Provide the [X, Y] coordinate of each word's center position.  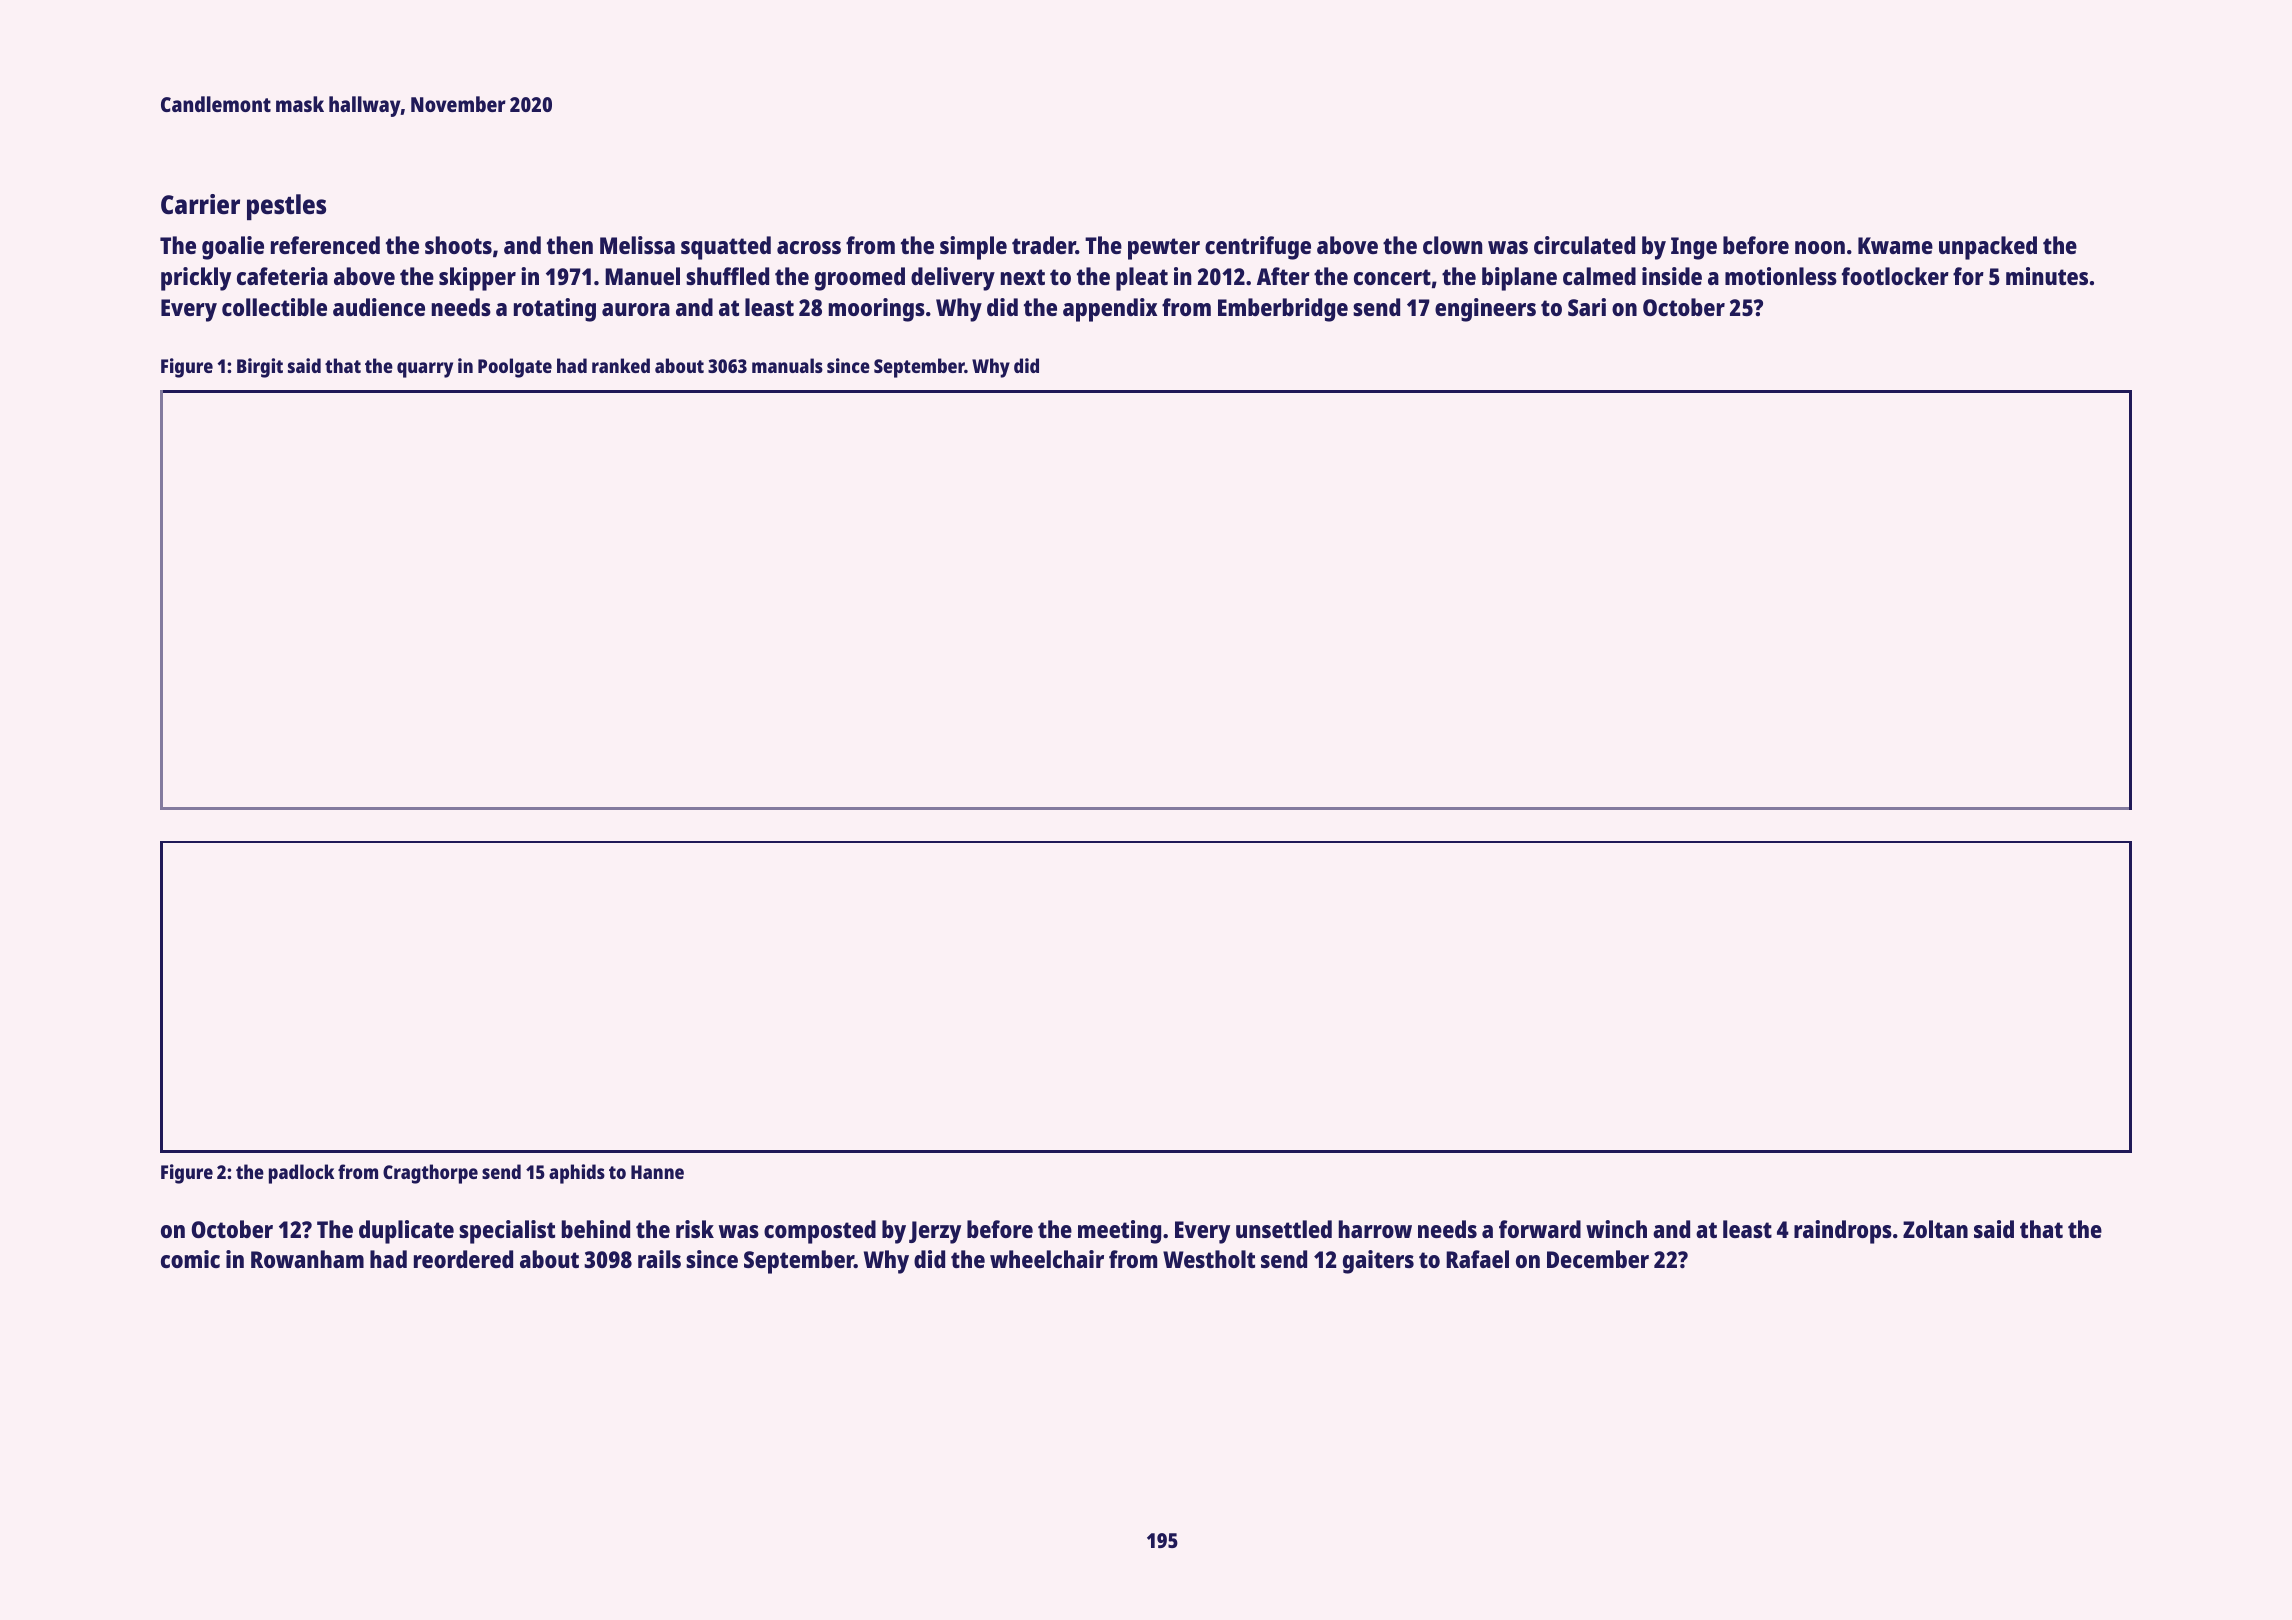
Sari [1587, 307]
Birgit [260, 368]
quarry [425, 370]
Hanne [657, 1172]
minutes [2047, 276]
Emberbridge [1283, 310]
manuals [787, 365]
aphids [577, 1174]
